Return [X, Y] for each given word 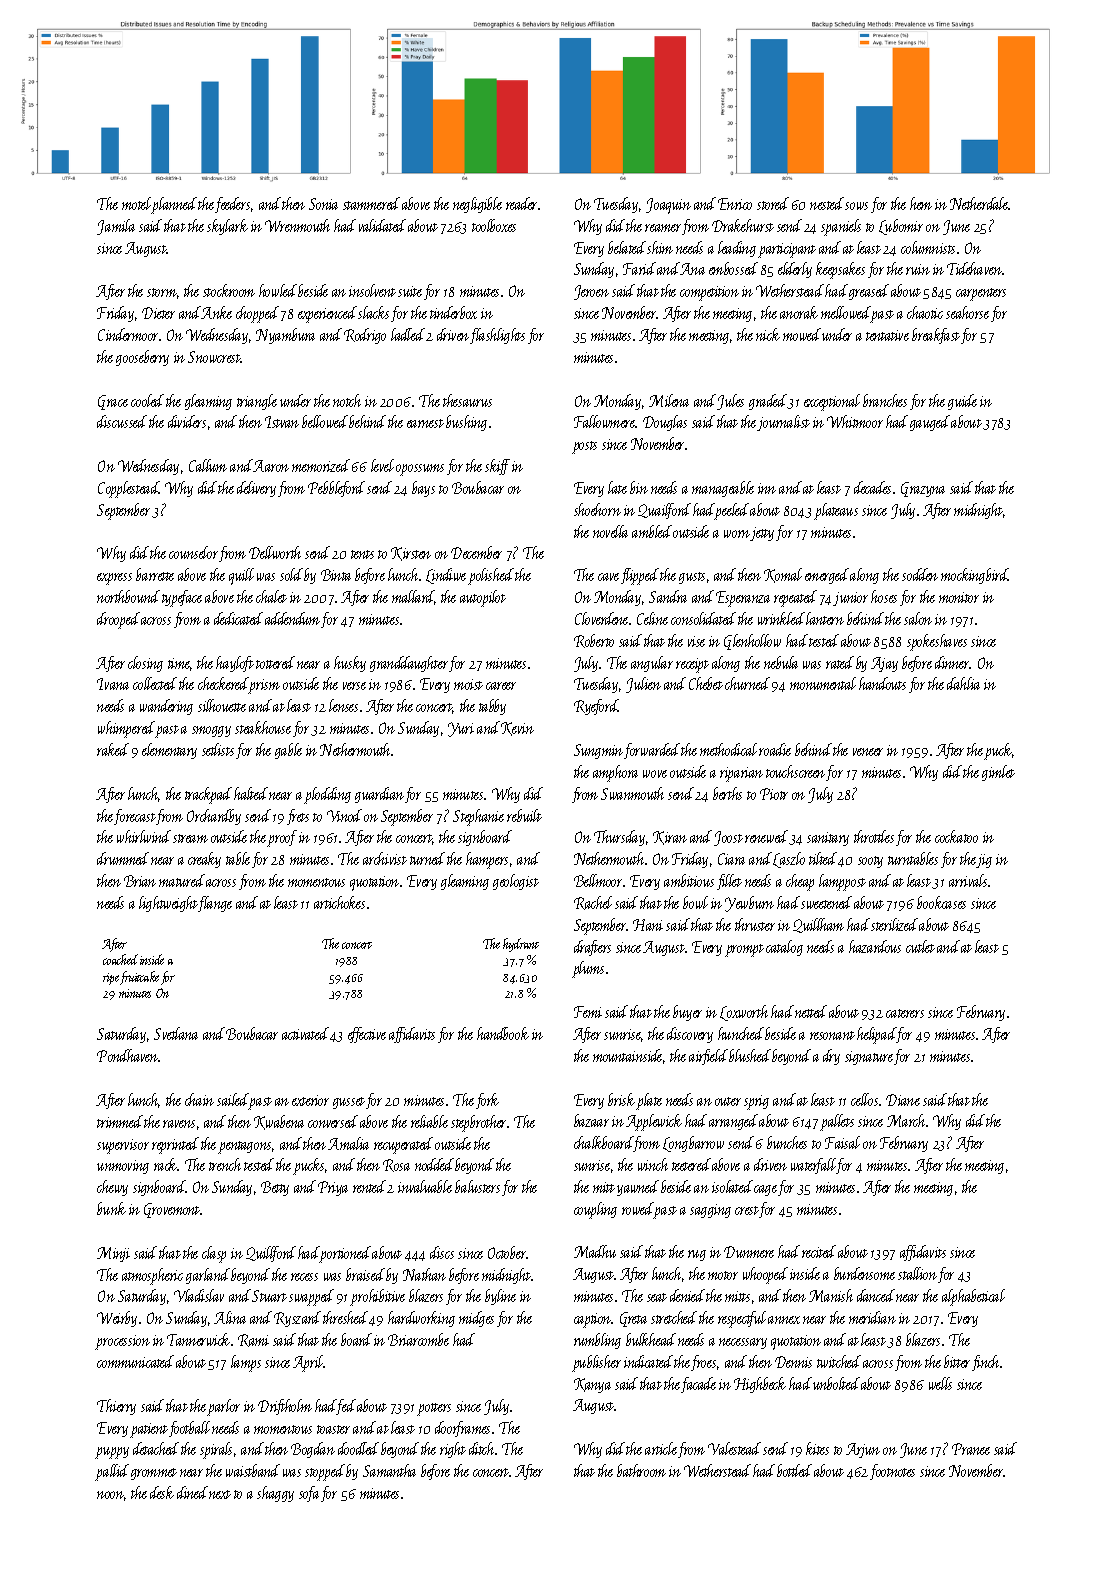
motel [136, 203]
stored [773, 203]
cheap [800, 882]
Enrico [735, 204]
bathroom [641, 1470]
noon [111, 1496]
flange [215, 904]
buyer [687, 1013]
